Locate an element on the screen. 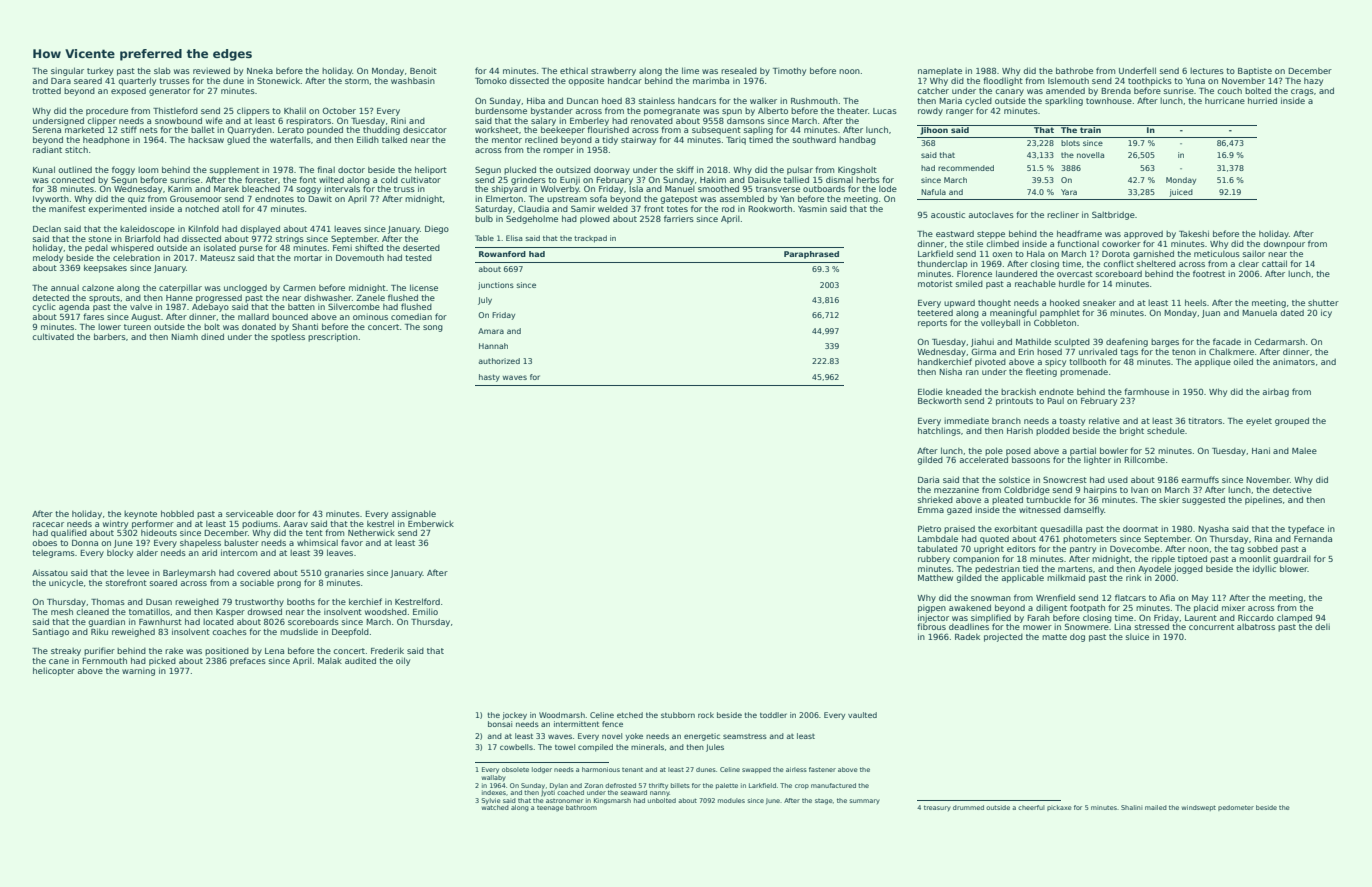  Yara is located at coordinates (1069, 192).
